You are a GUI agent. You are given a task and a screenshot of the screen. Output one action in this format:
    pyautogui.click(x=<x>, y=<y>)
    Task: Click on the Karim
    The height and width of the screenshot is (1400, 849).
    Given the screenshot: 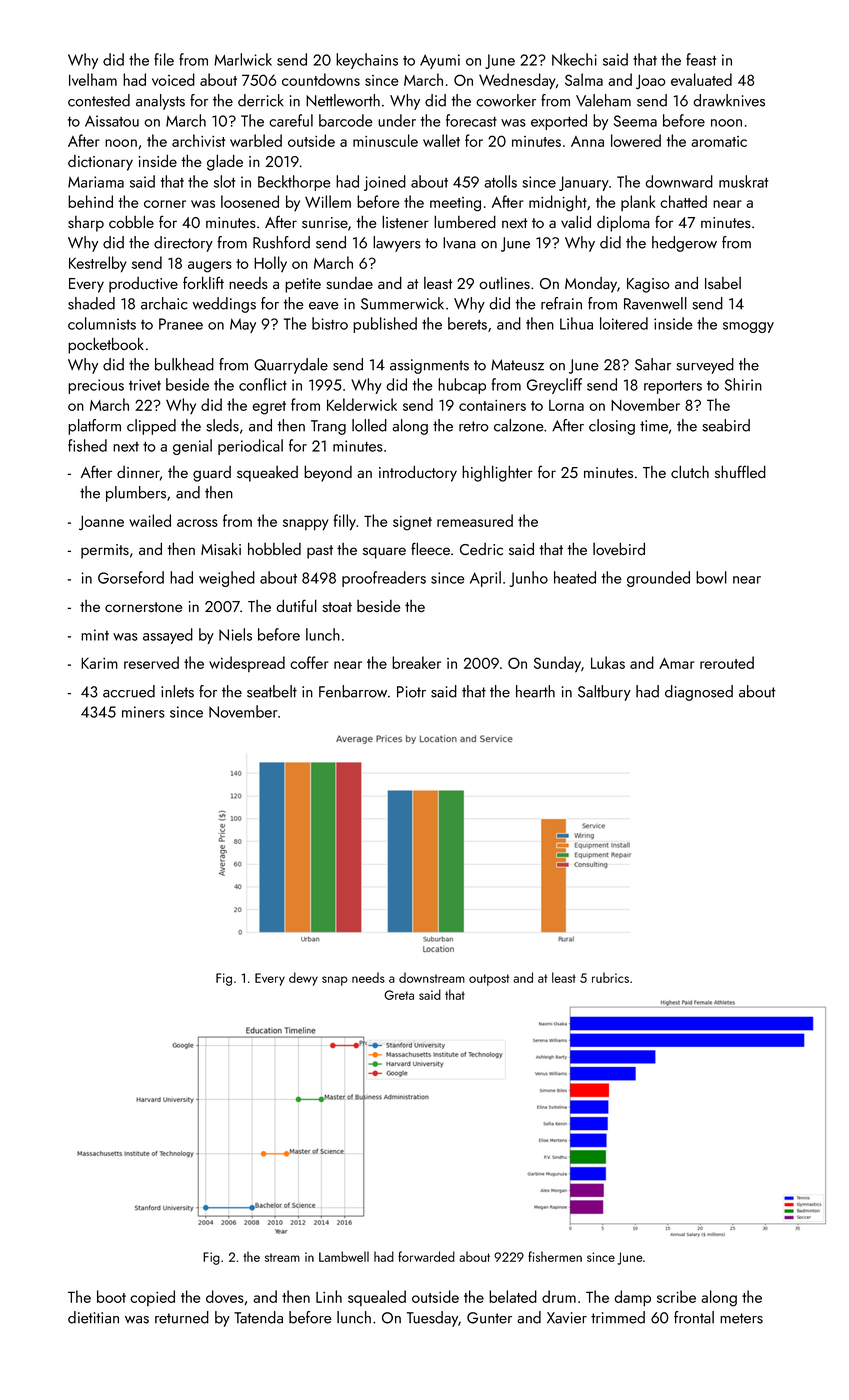 What is the action you would take?
    pyautogui.click(x=99, y=663)
